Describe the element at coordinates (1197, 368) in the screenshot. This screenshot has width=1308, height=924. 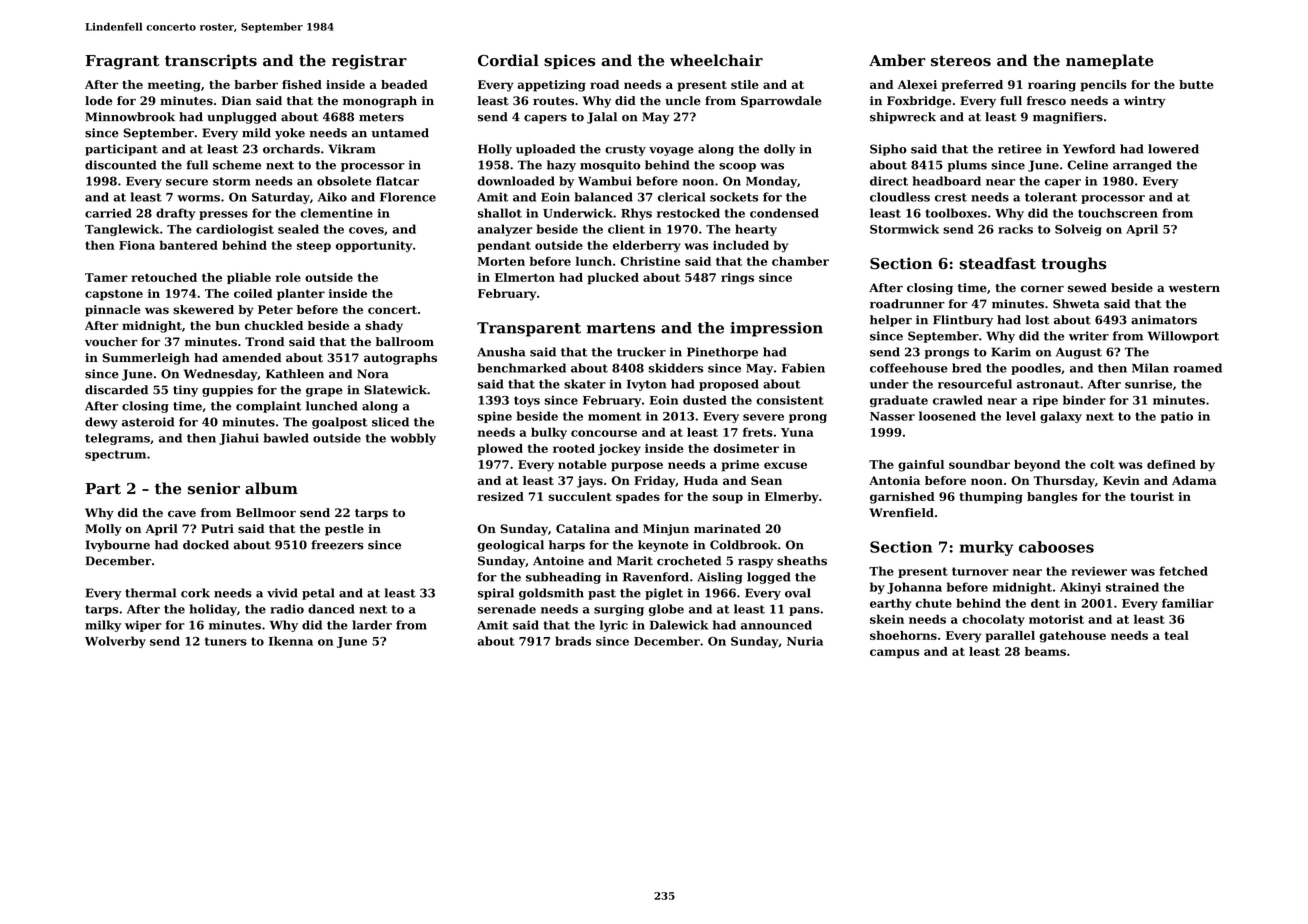
I see `roamed` at that location.
